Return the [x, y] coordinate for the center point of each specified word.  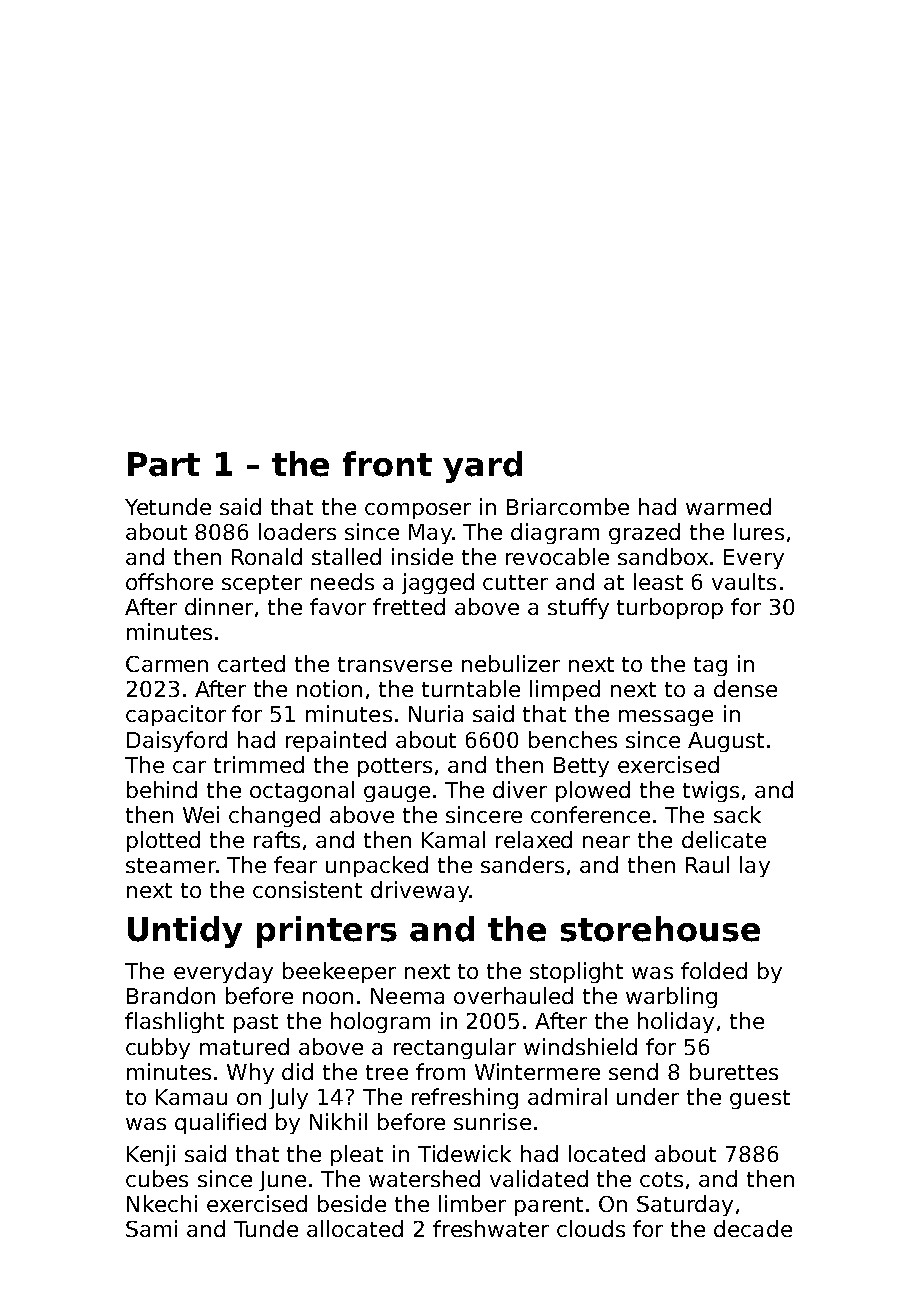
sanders [522, 864]
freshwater [491, 1228]
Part [164, 464]
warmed [728, 506]
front [387, 464]
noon [328, 998]
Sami [151, 1228]
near [606, 842]
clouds [591, 1228]
